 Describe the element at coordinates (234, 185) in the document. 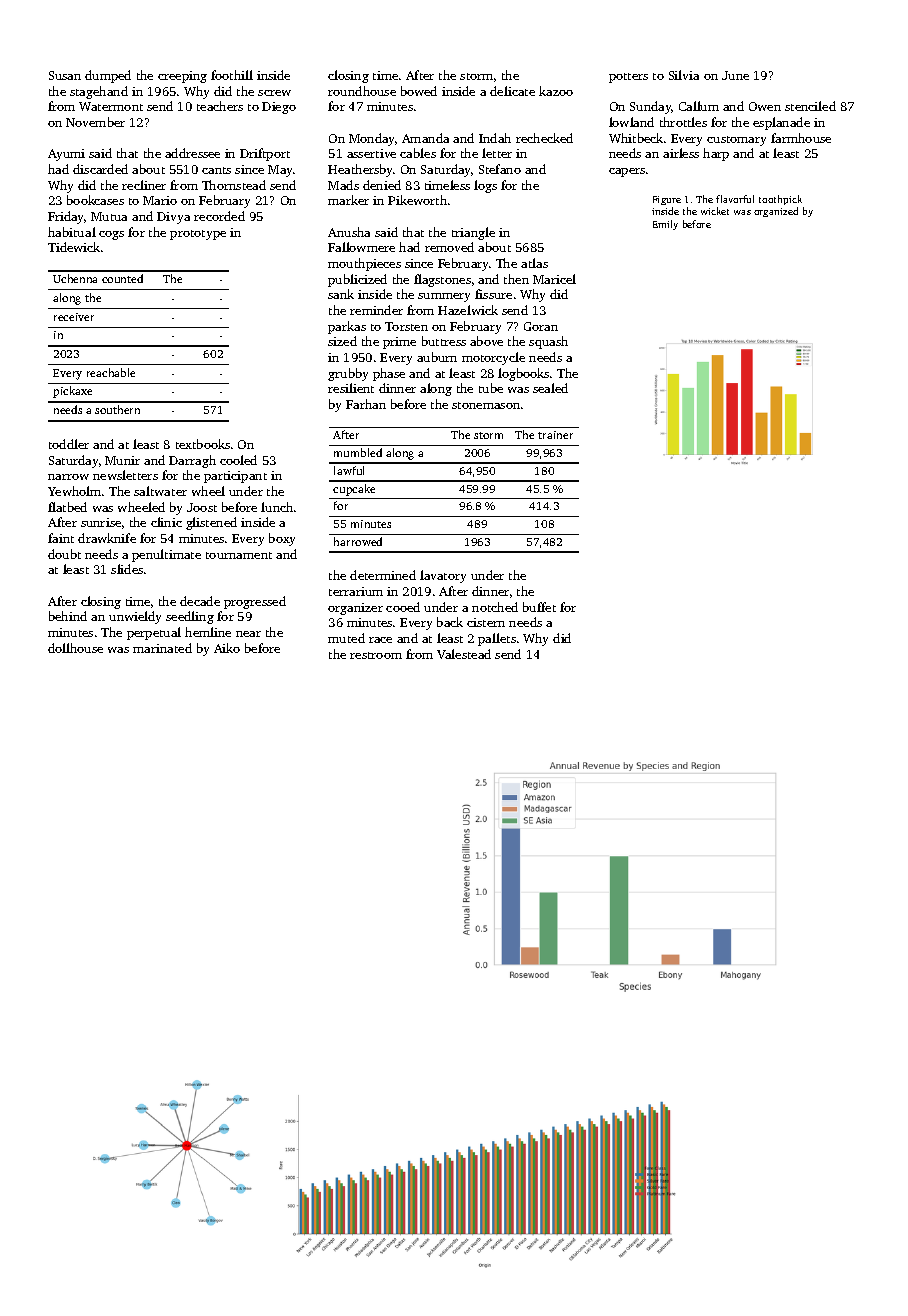

I see `Thornstead` at that location.
